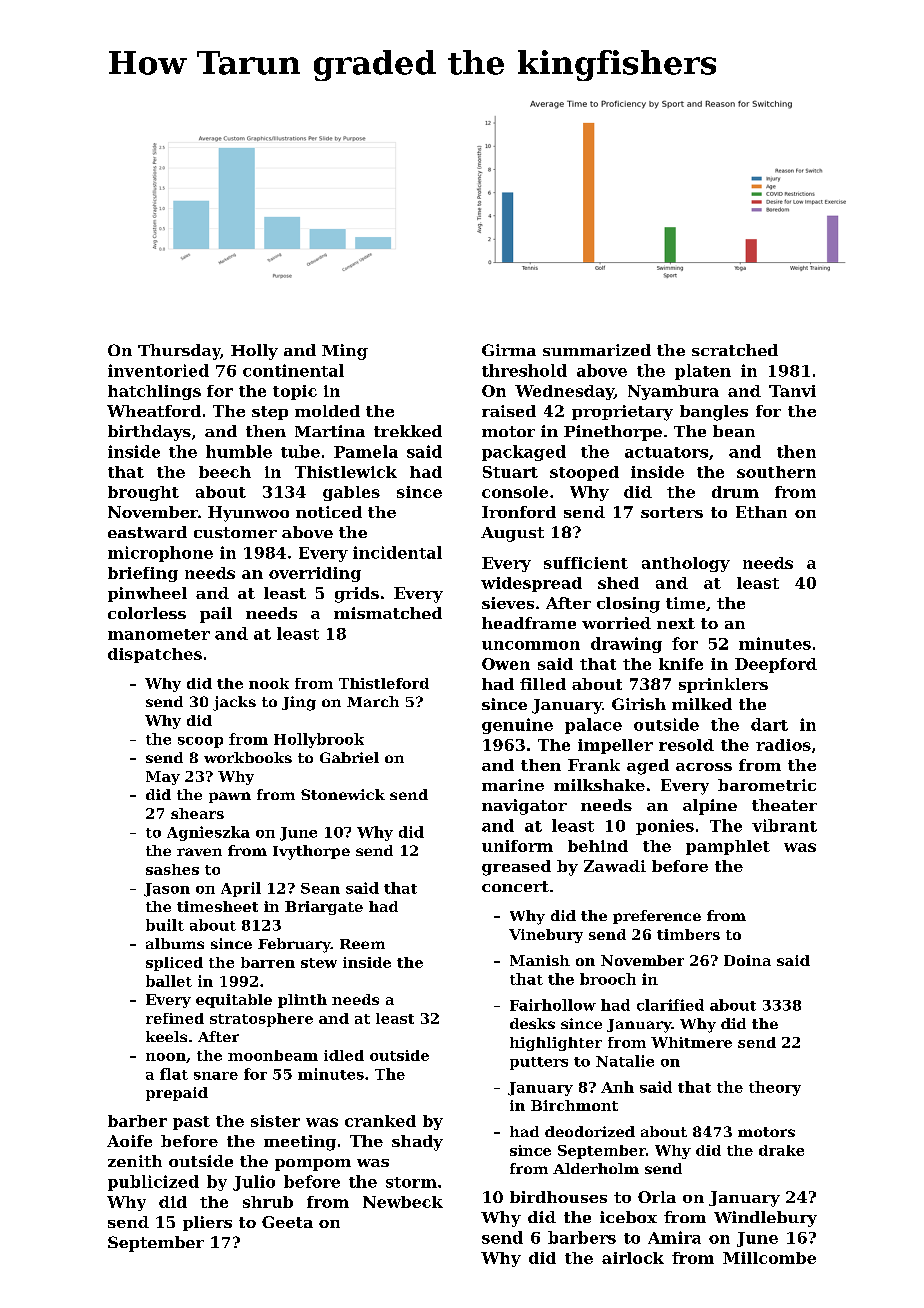 The width and height of the screenshot is (924, 1308). Describe the element at coordinates (165, 925) in the screenshot. I see `built` at that location.
